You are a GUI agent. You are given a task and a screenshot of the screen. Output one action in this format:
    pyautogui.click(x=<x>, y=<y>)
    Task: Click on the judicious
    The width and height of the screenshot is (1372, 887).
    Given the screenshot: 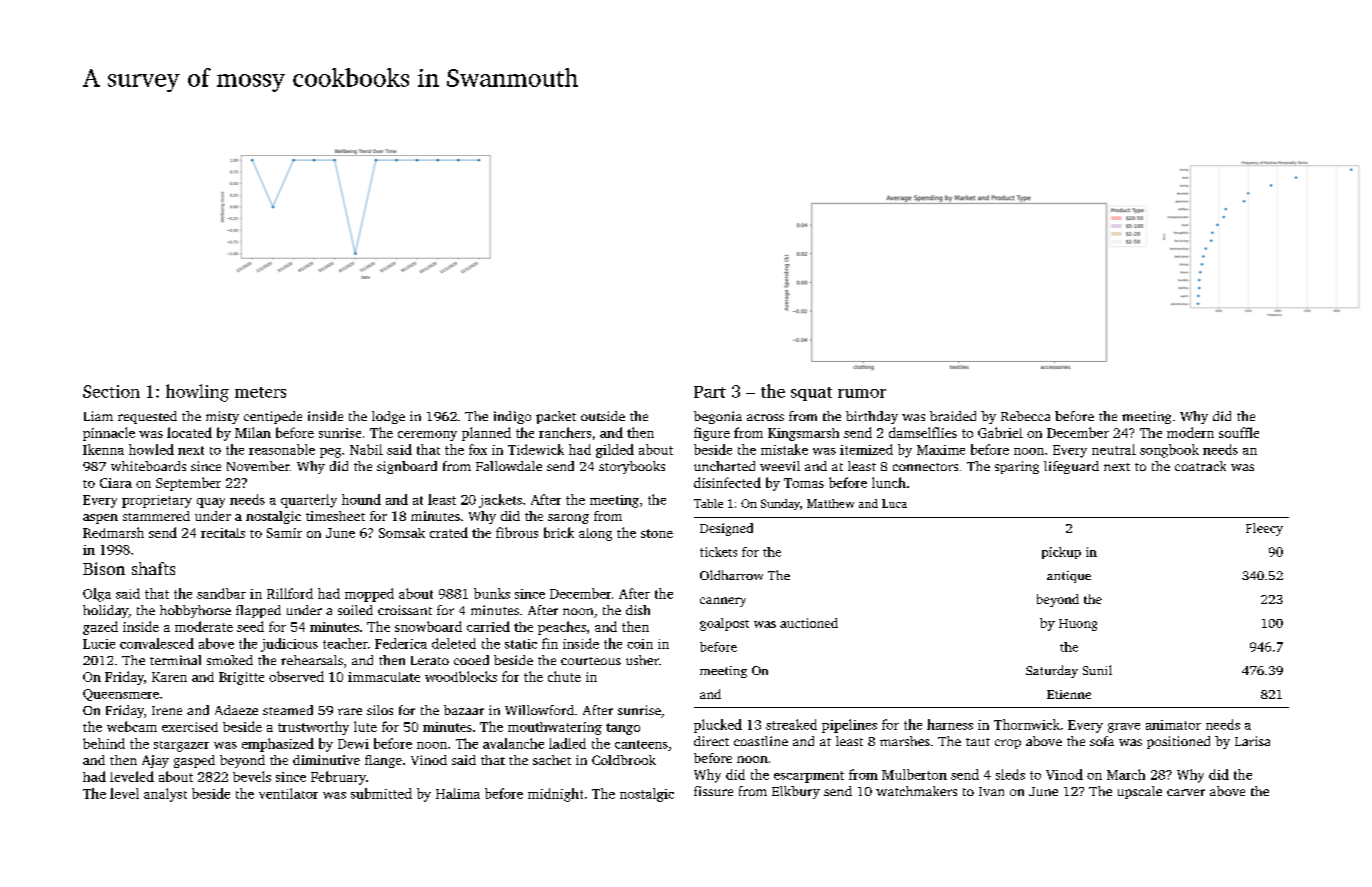 What is the action you would take?
    pyautogui.click(x=289, y=645)
